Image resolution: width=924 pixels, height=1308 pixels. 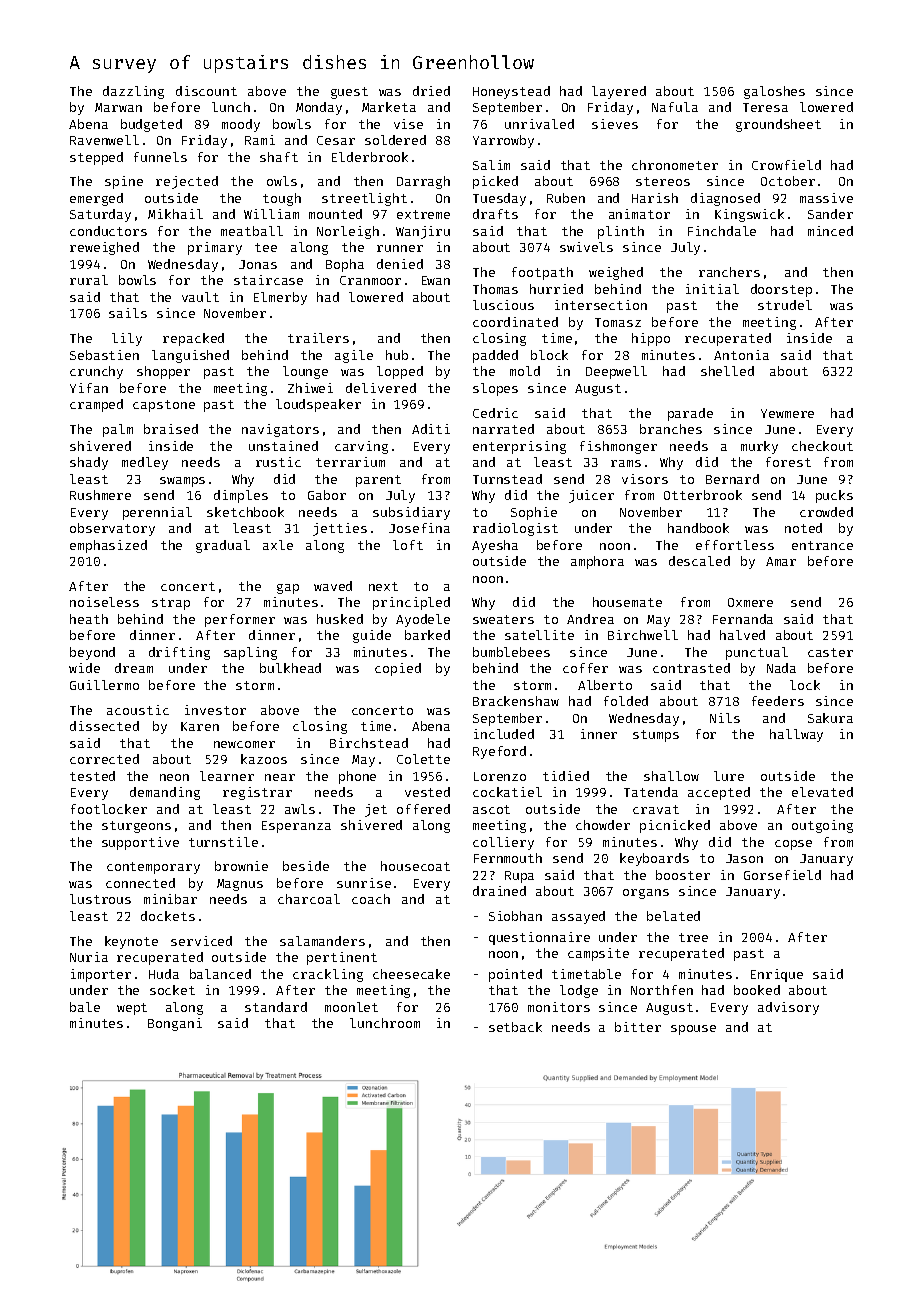 What do you see at coordinates (153, 868) in the page?
I see `contemporary` at bounding box center [153, 868].
